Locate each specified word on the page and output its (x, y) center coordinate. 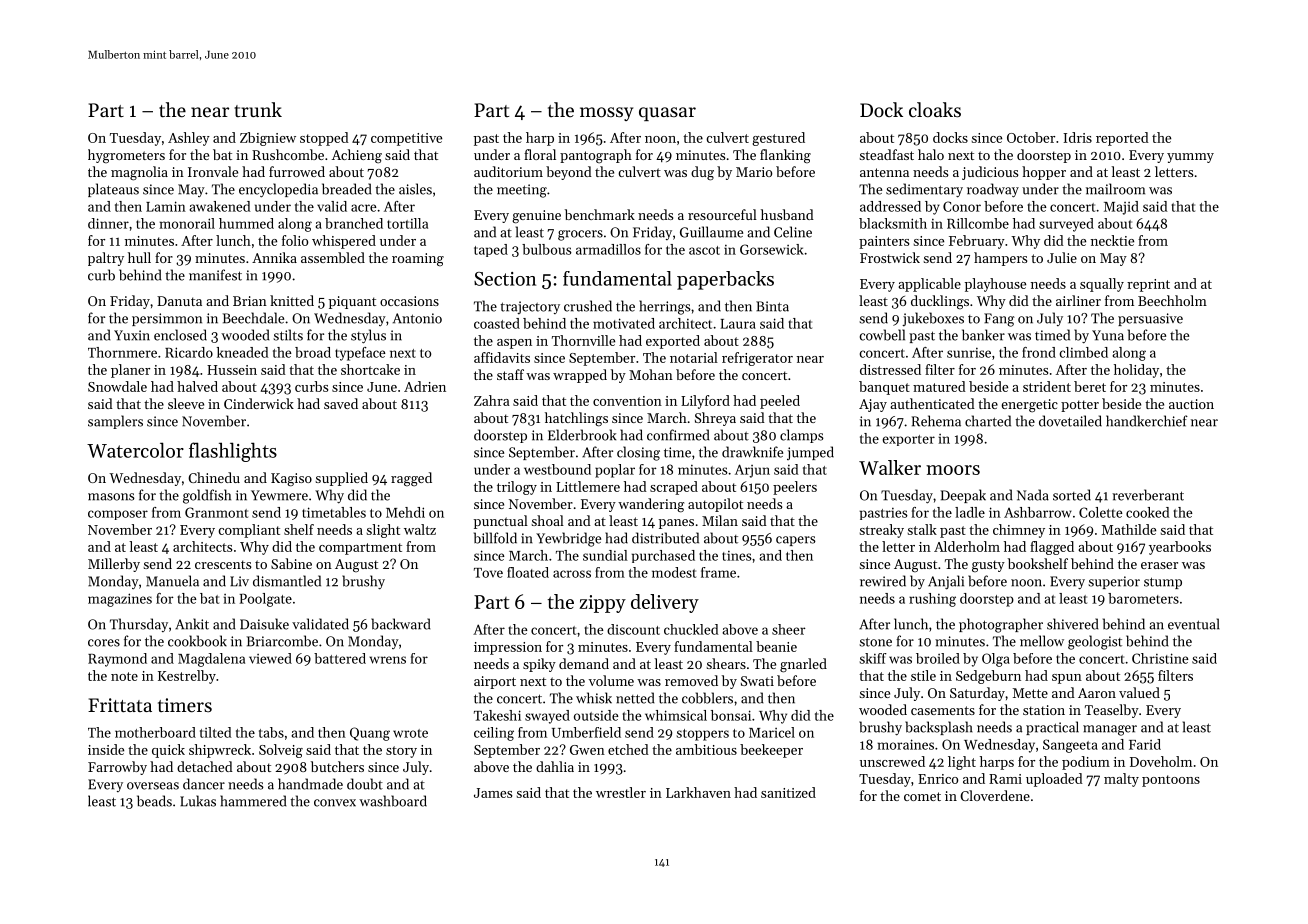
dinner (108, 223)
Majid (1121, 208)
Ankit (192, 624)
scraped (674, 488)
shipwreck (220, 751)
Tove (488, 573)
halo (931, 154)
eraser (1159, 565)
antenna (884, 172)
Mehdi (405, 512)
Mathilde (1129, 529)
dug (702, 173)
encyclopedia (278, 190)
